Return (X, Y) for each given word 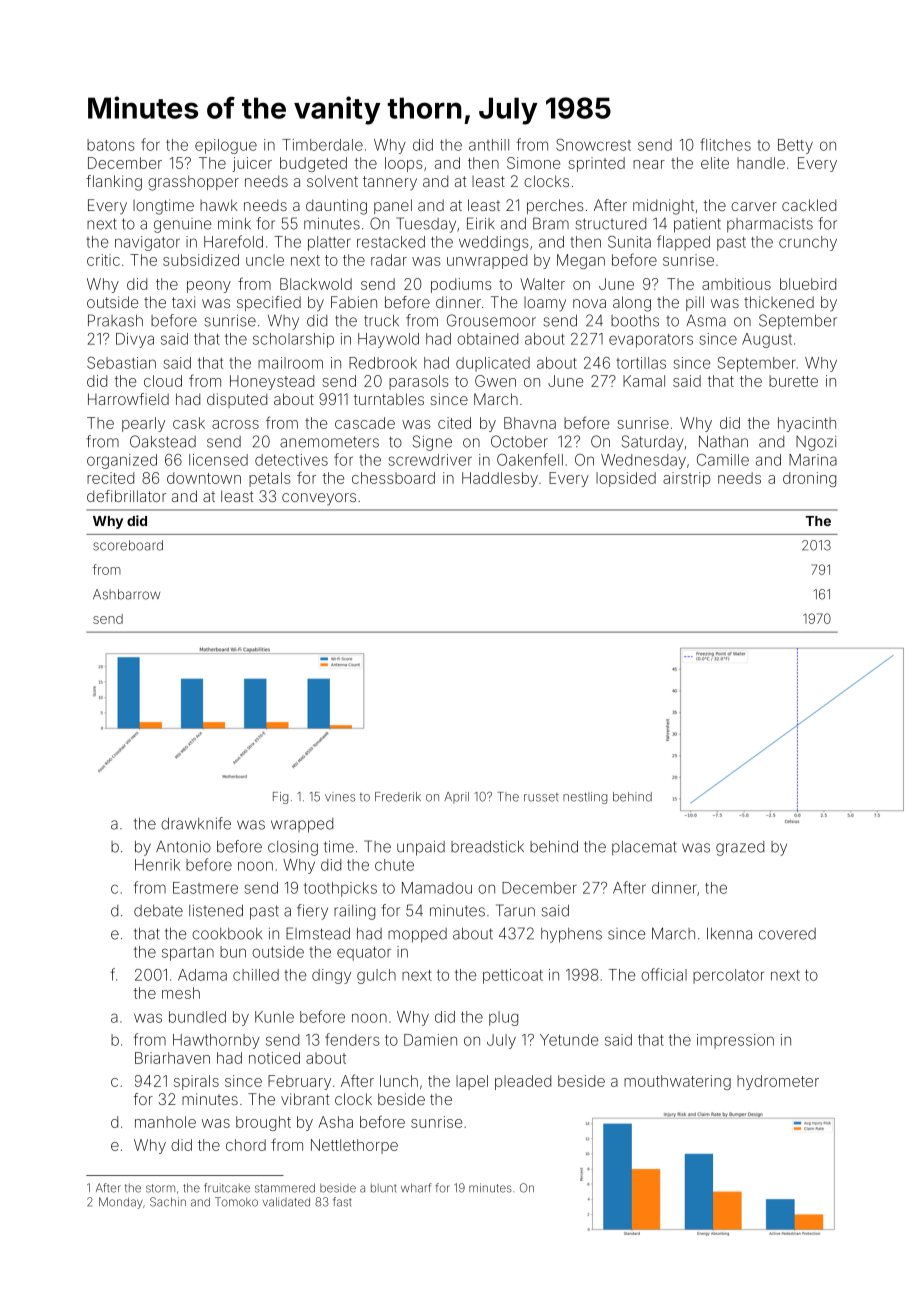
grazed (740, 848)
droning (809, 479)
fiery (312, 912)
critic (103, 260)
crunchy (808, 243)
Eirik (481, 223)
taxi (183, 302)
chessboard (393, 478)
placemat (644, 848)
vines (340, 797)
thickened (779, 302)
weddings (494, 243)
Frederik (398, 797)
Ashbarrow (126, 594)
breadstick (487, 847)
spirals (196, 1082)
